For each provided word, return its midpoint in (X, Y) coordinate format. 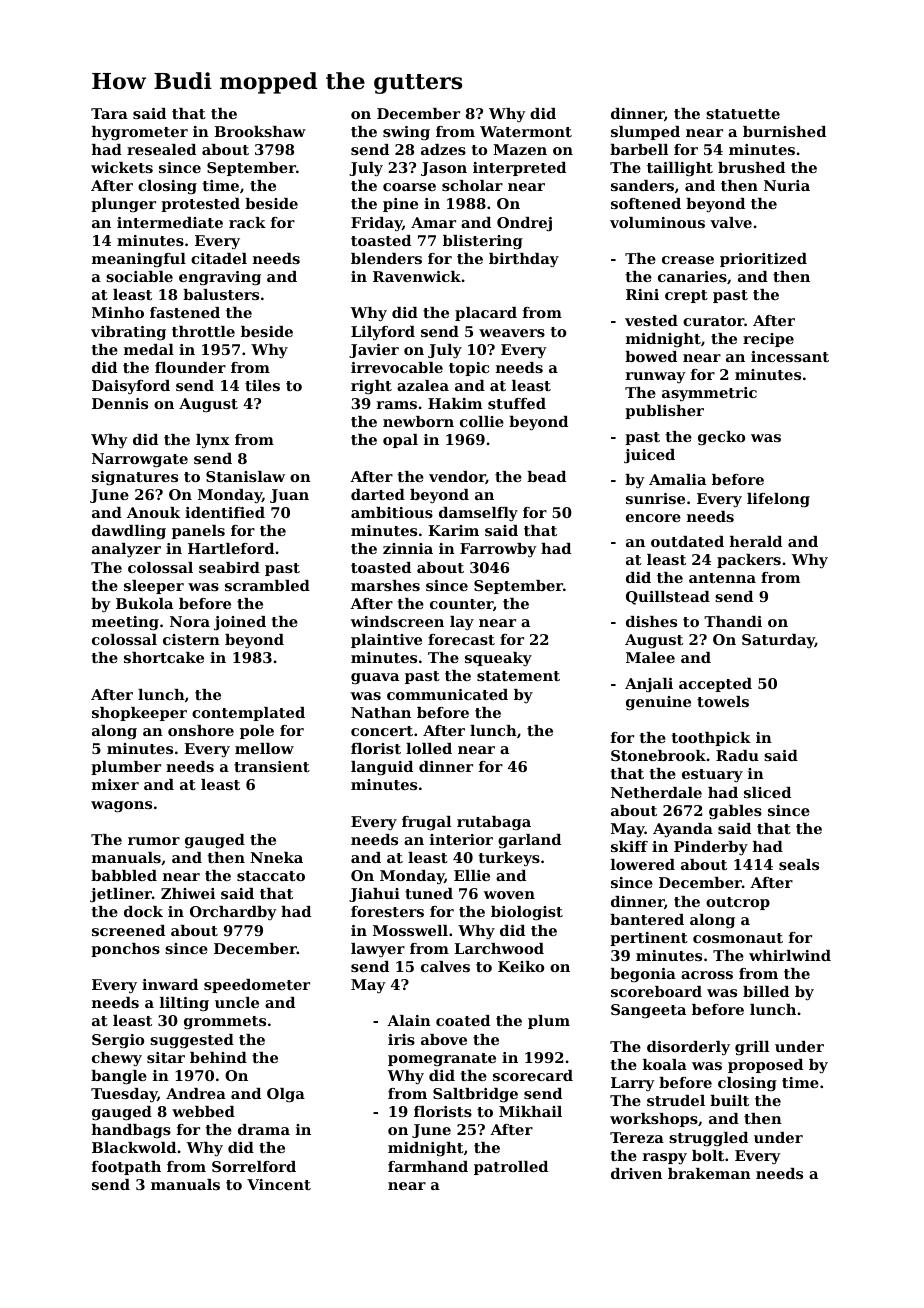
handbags (131, 1131)
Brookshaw (260, 131)
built (729, 1100)
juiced (649, 456)
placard (486, 314)
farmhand (428, 1166)
